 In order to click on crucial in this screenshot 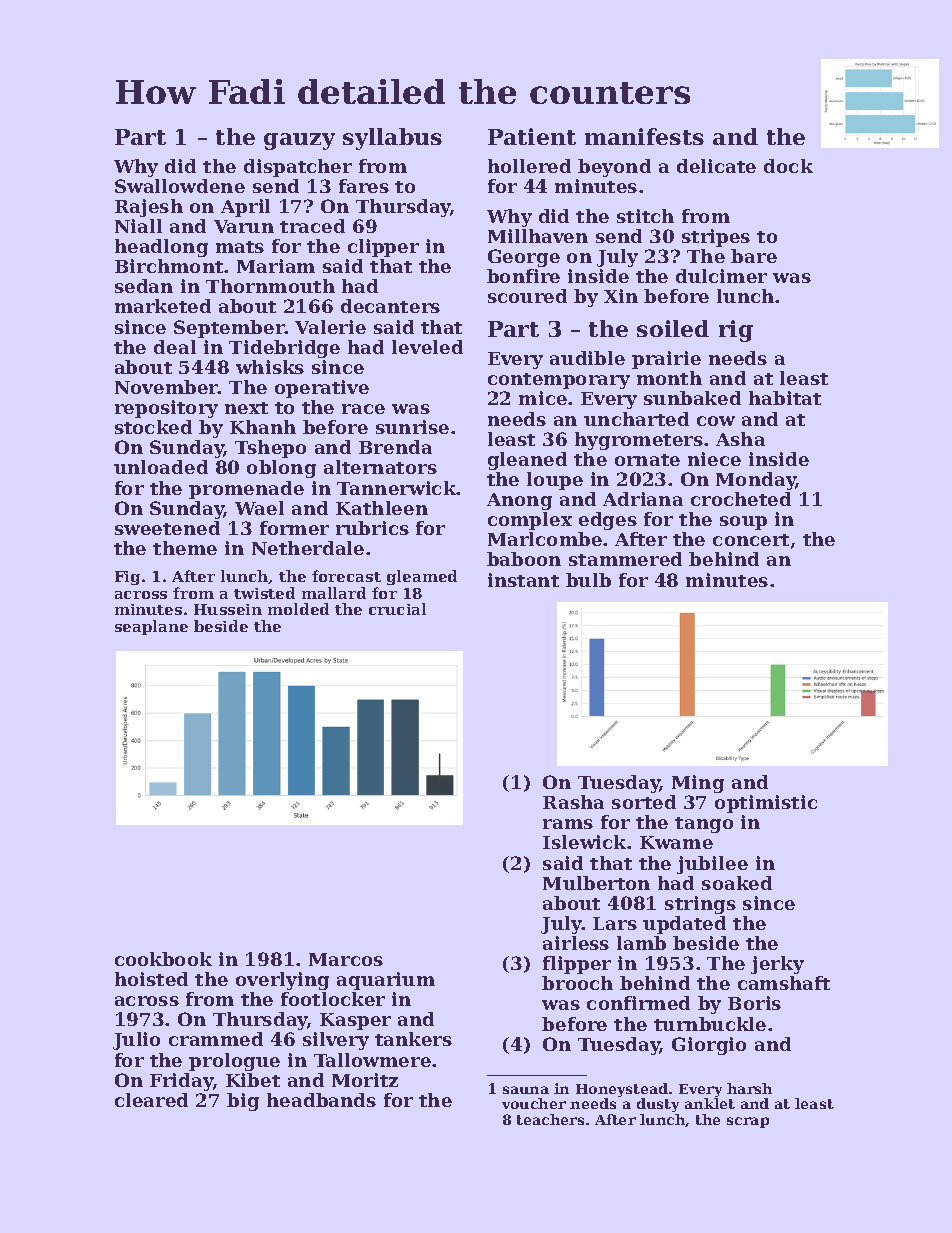, I will do `click(397, 609)`.
